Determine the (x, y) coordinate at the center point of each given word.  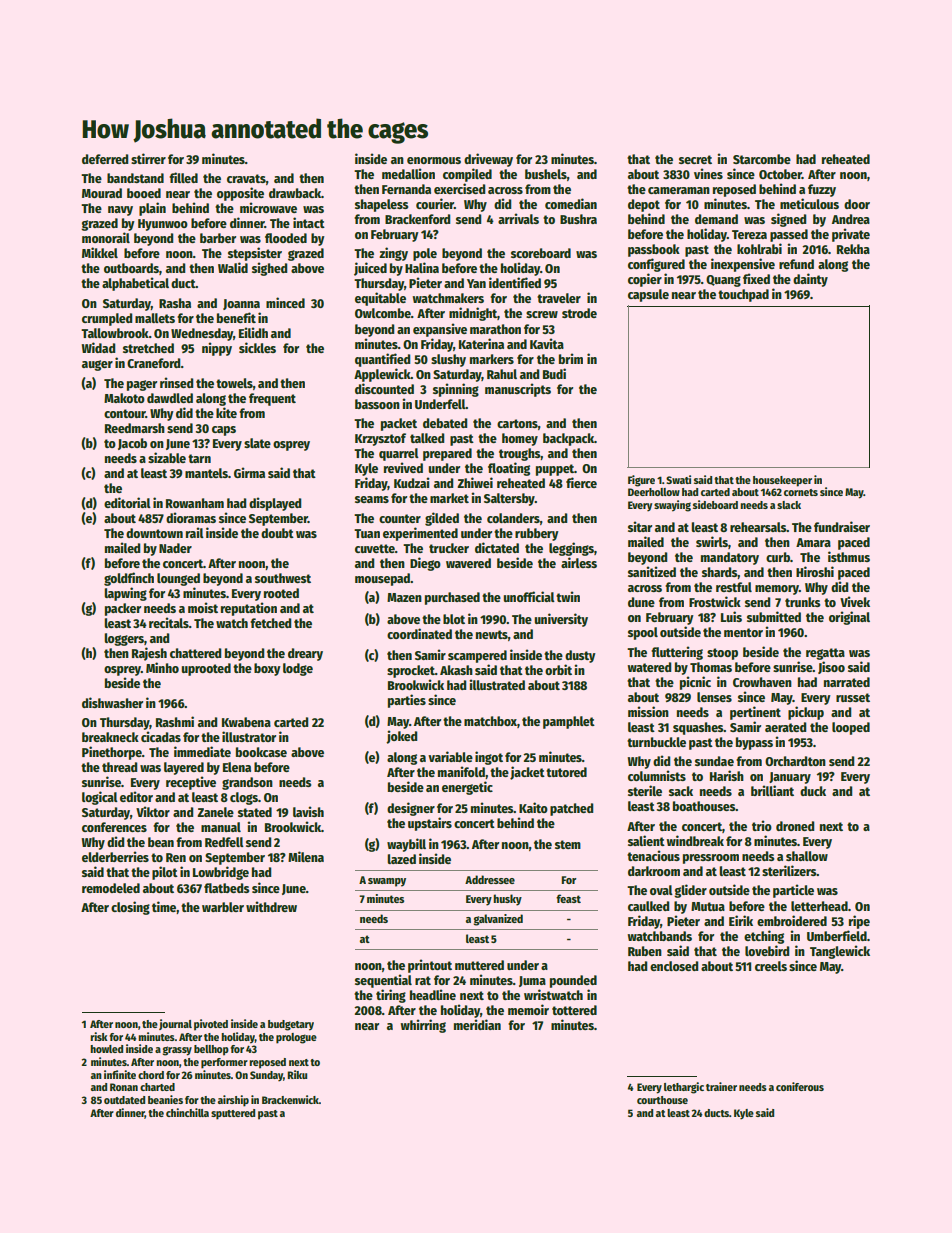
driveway (488, 160)
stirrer (148, 158)
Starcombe (762, 159)
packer (123, 609)
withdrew (271, 906)
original (849, 618)
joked (402, 737)
